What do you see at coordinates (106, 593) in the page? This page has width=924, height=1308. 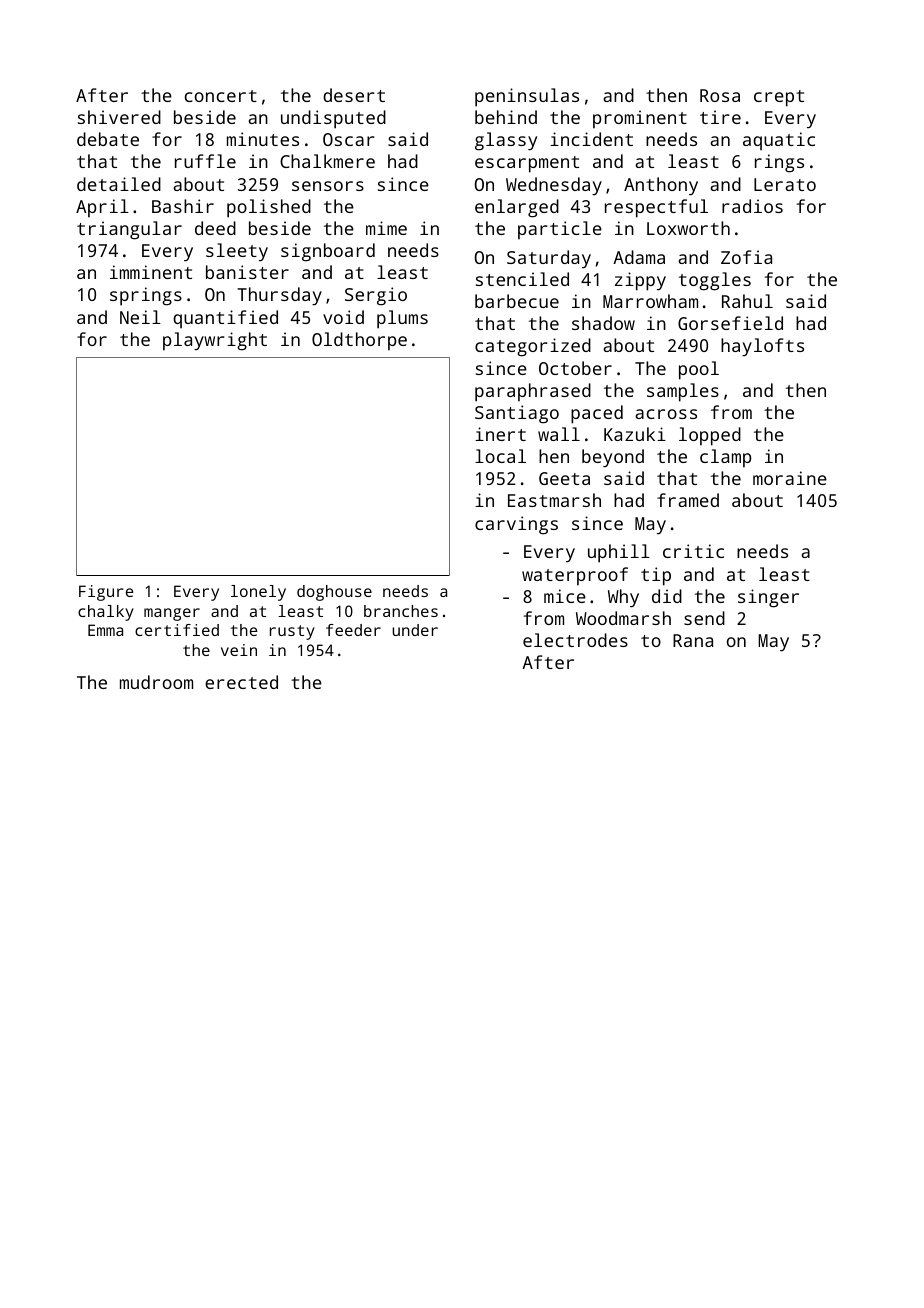 I see `Figure` at bounding box center [106, 593].
